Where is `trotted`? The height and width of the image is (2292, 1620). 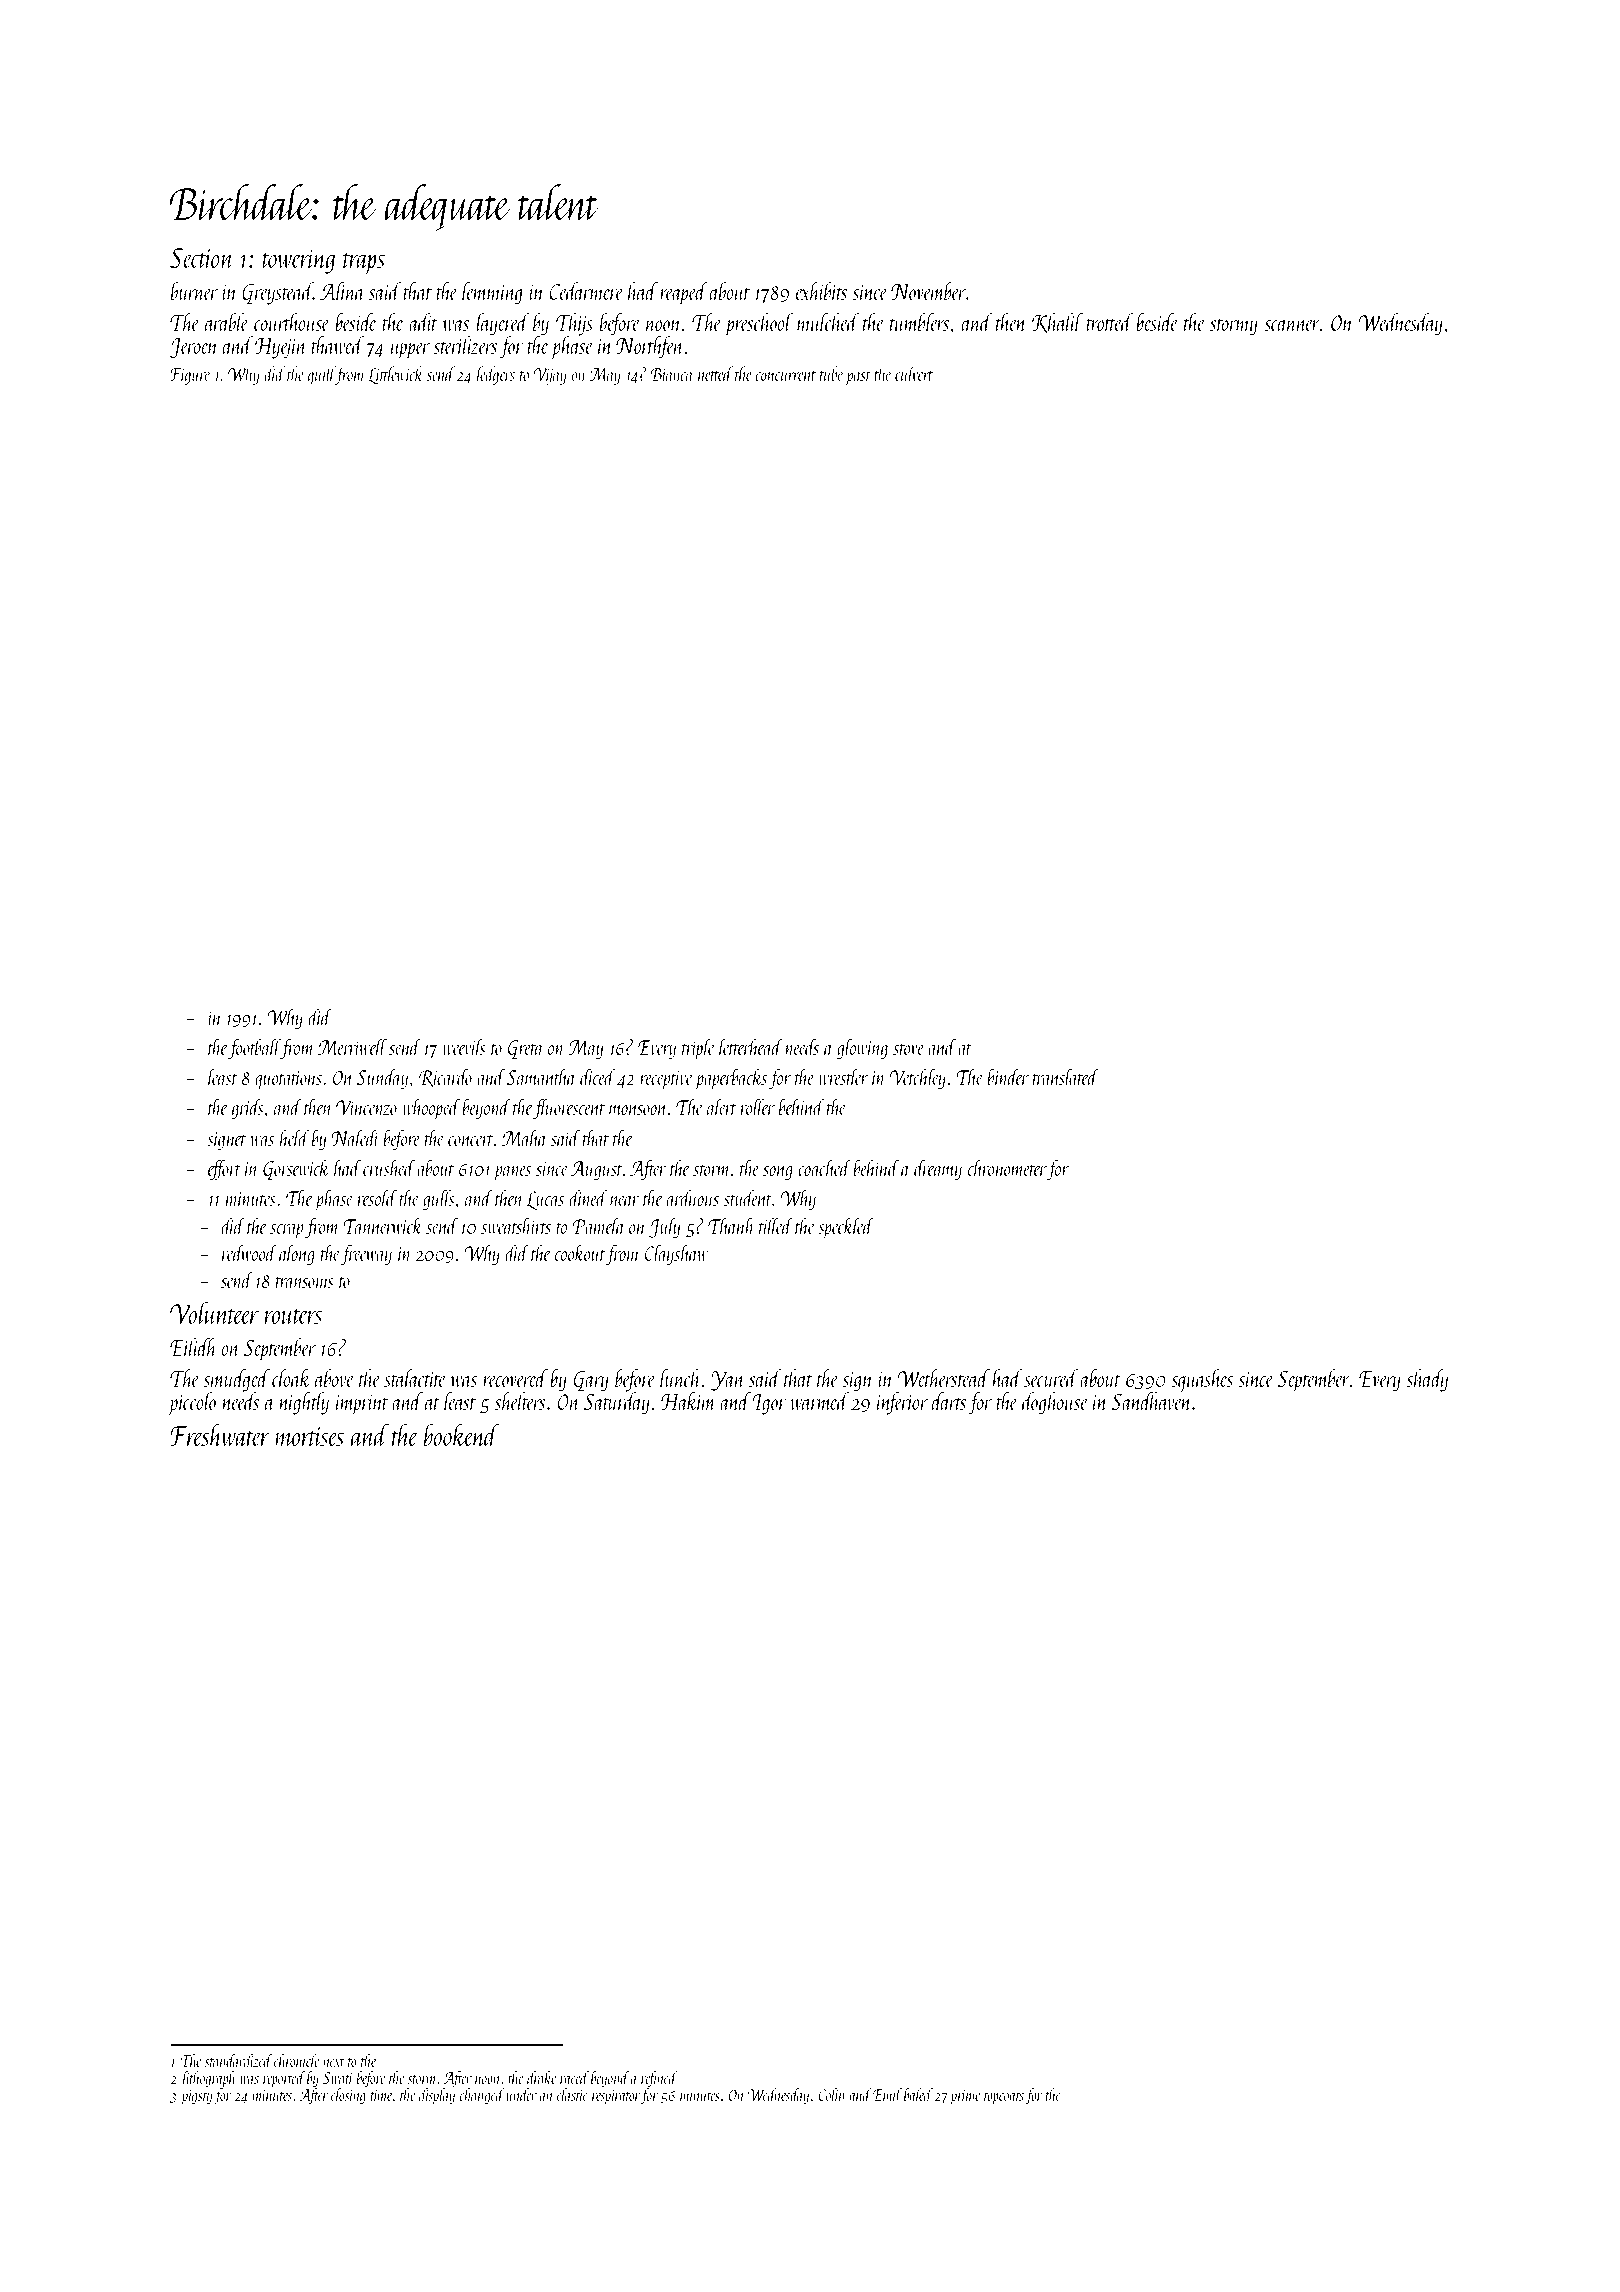 trotted is located at coordinates (1109, 322).
